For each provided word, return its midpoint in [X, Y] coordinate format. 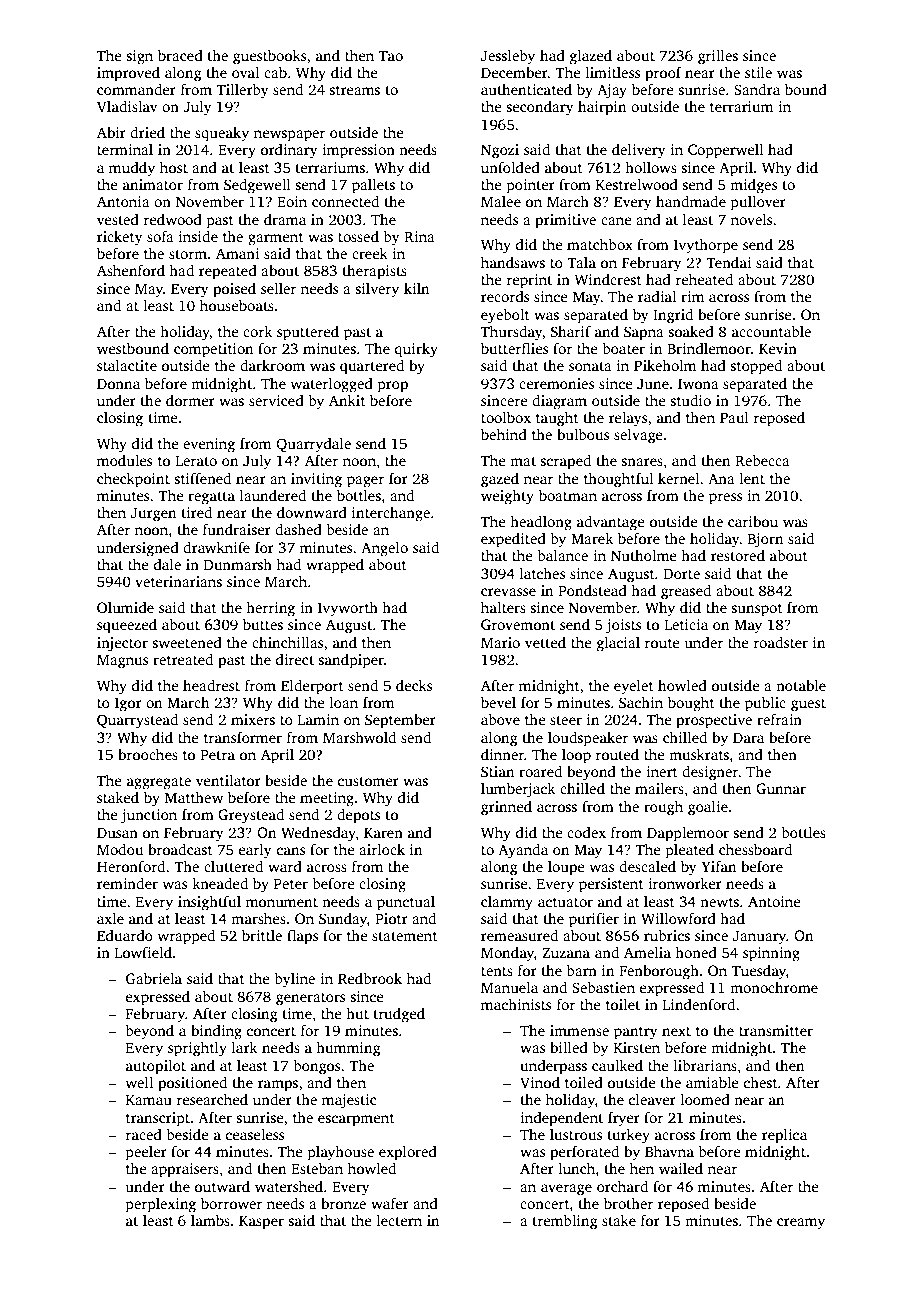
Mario [500, 642]
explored [408, 1153]
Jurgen [153, 515]
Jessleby [508, 57]
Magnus [122, 662]
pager [365, 482]
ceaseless [255, 1134]
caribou [753, 521]
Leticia [686, 624]
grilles [718, 57]
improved [128, 74]
